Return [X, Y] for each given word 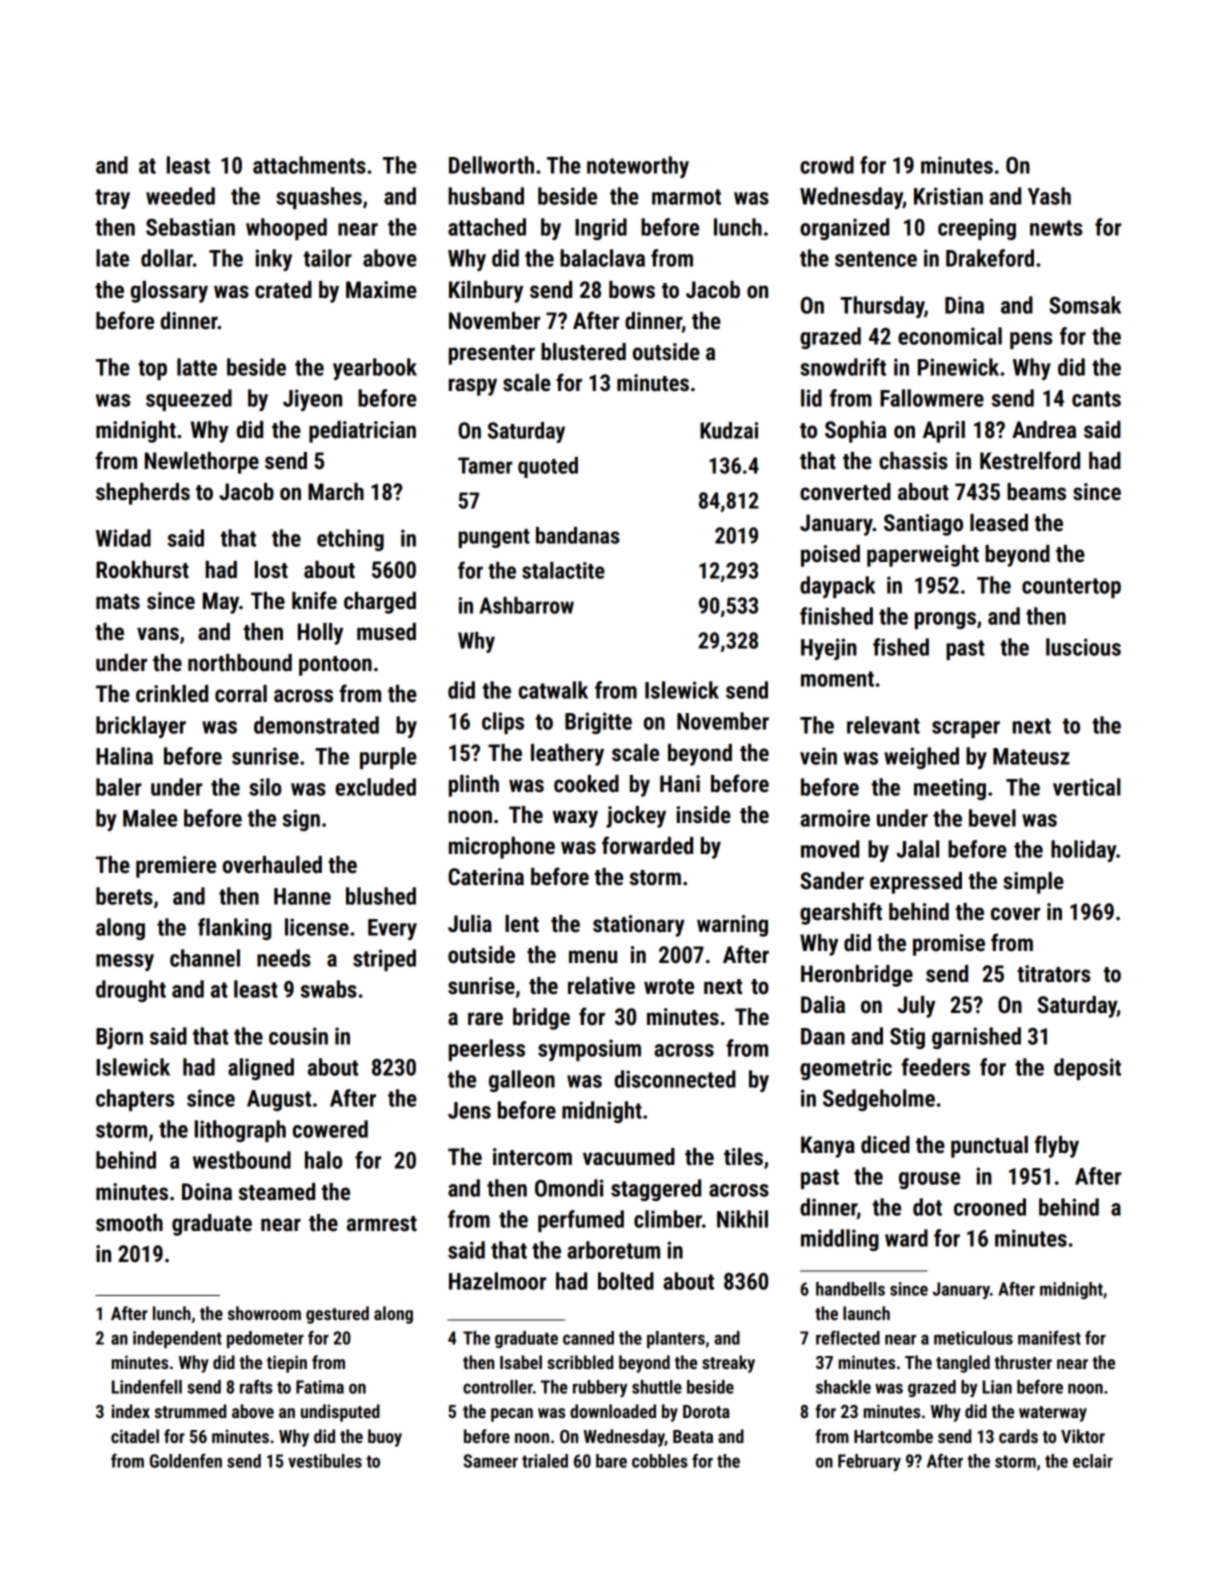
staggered [656, 1190]
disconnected [675, 1079]
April [944, 432]
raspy [473, 387]
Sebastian [190, 227]
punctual [989, 1147]
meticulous [973, 1338]
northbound [240, 663]
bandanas [578, 535]
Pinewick [958, 367]
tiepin [287, 1364]
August [279, 1100]
